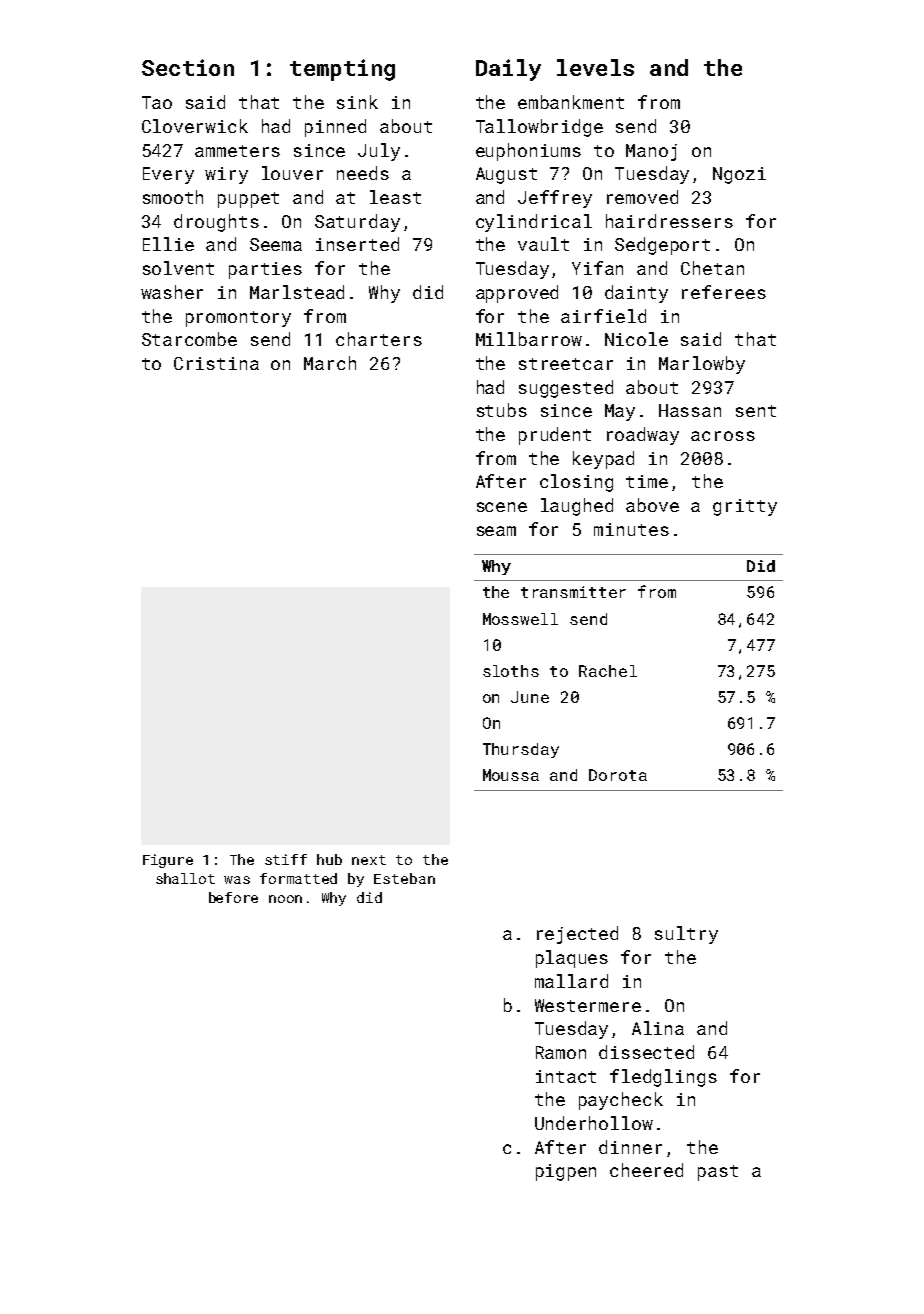 This page has height=1314, width=924. What do you see at coordinates (561, 1052) in the page?
I see `Ramon` at bounding box center [561, 1052].
